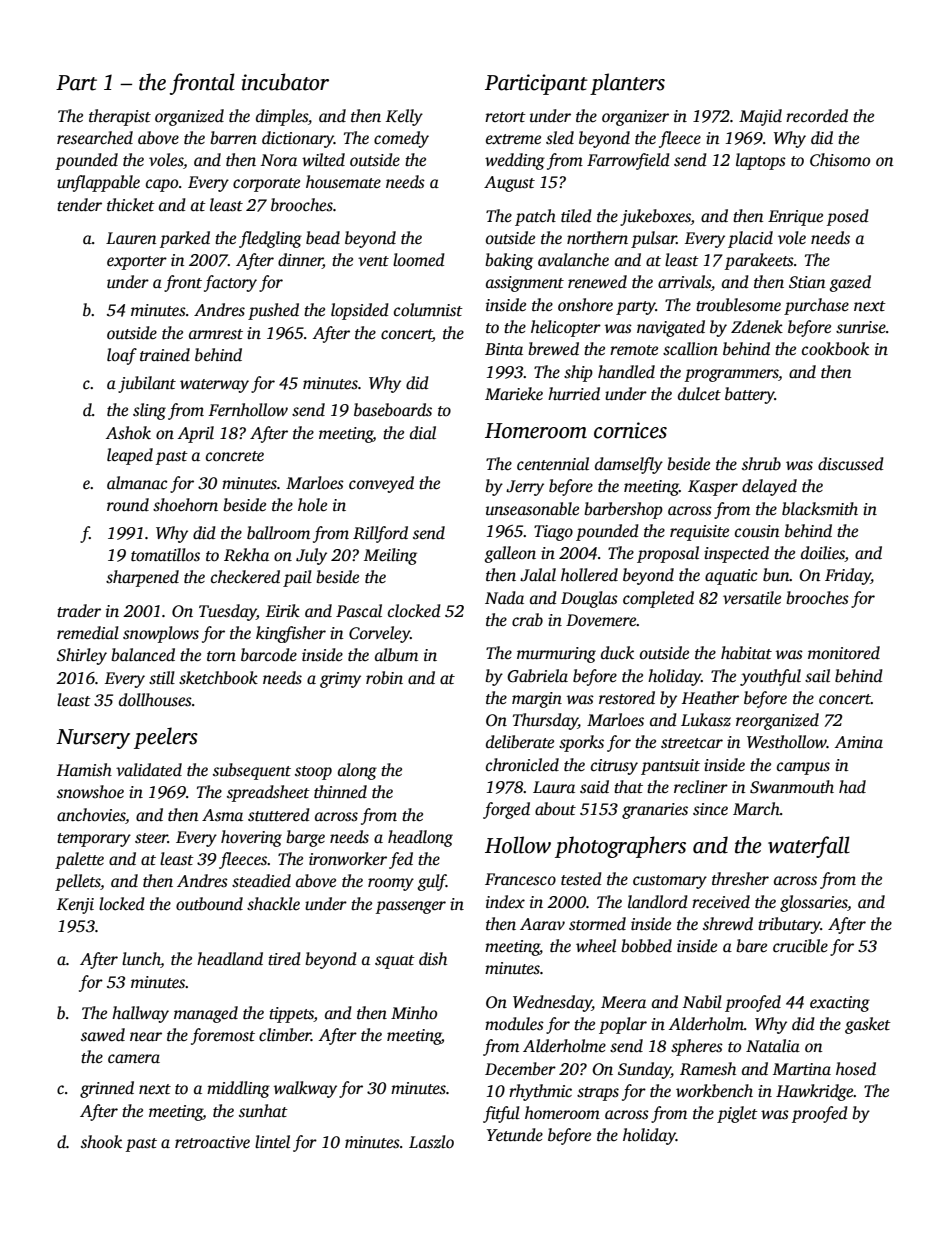  Describe the element at coordinates (623, 1025) in the screenshot. I see `poplar` at that location.
